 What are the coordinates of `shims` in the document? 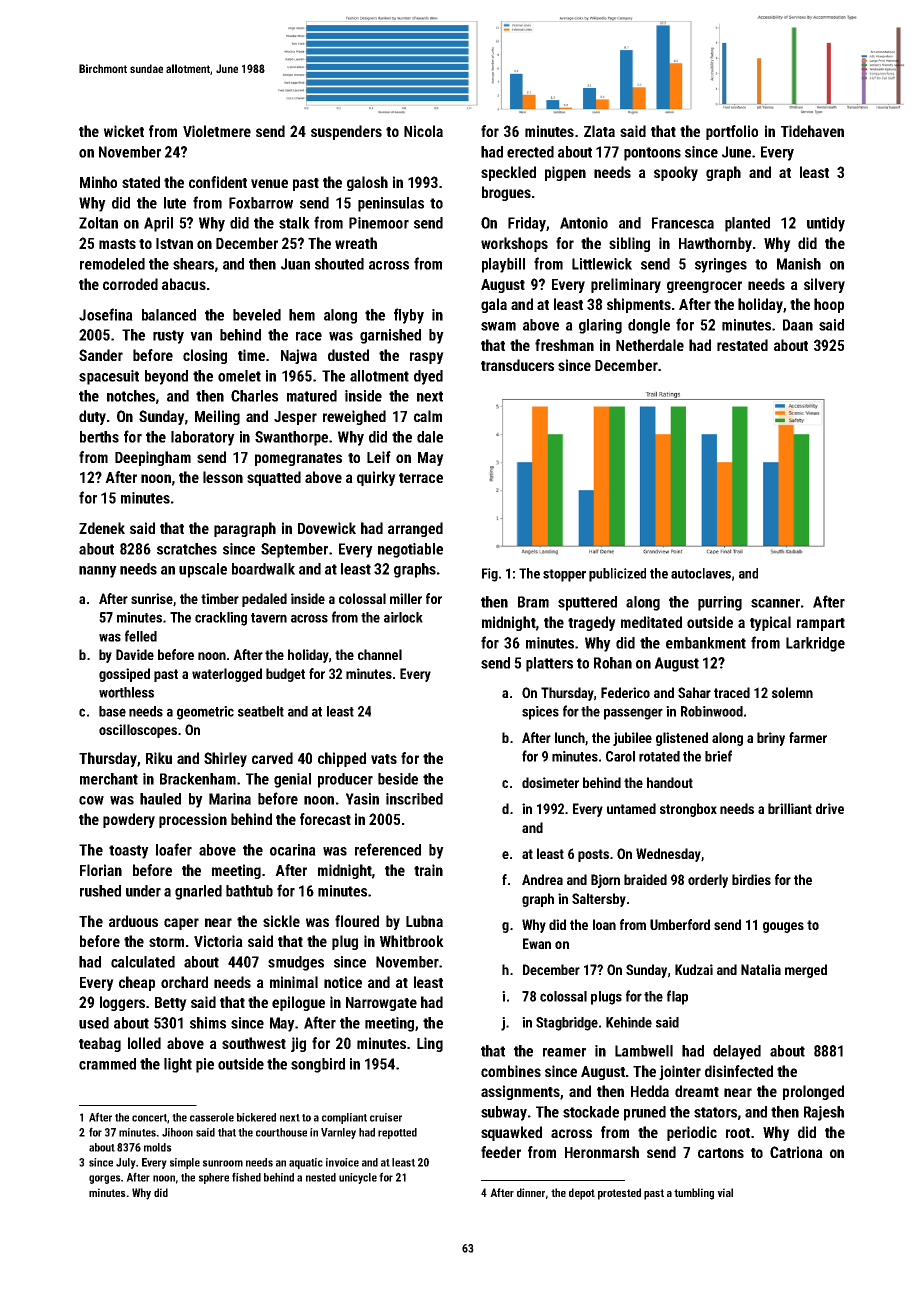 It's located at (208, 1023).
